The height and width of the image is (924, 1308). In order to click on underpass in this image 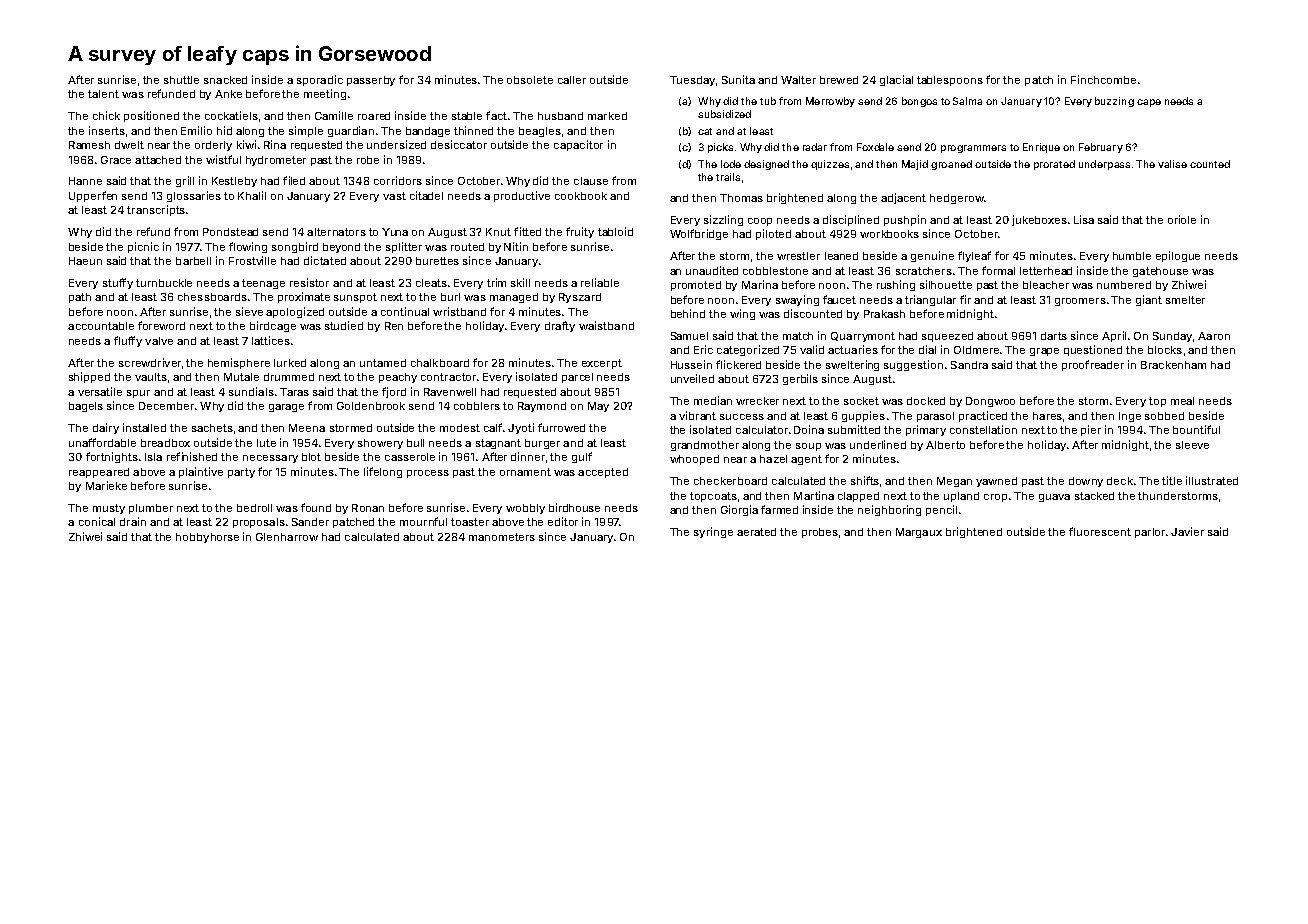, I will do `click(1104, 165)`.
